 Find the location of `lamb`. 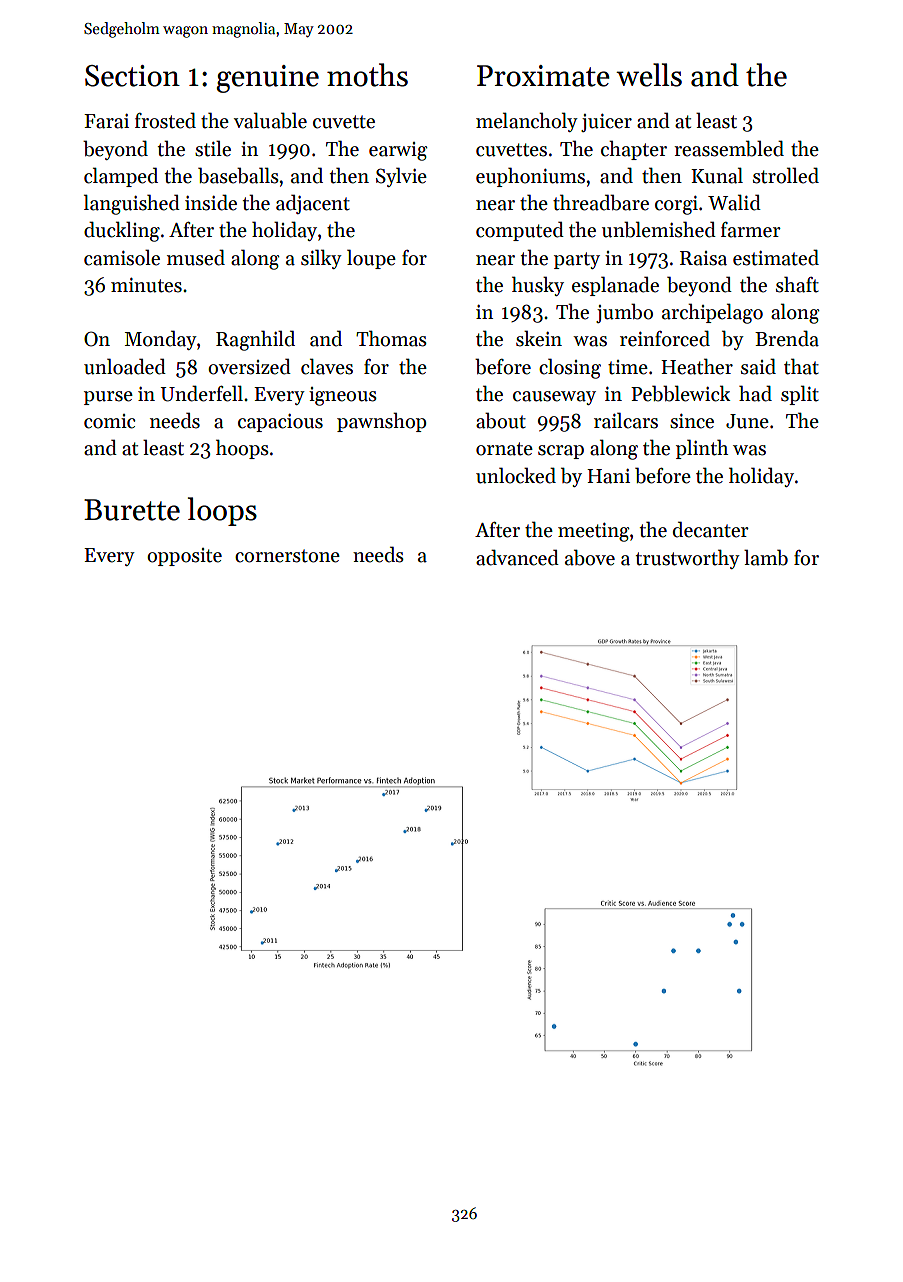

lamb is located at coordinates (766, 557).
